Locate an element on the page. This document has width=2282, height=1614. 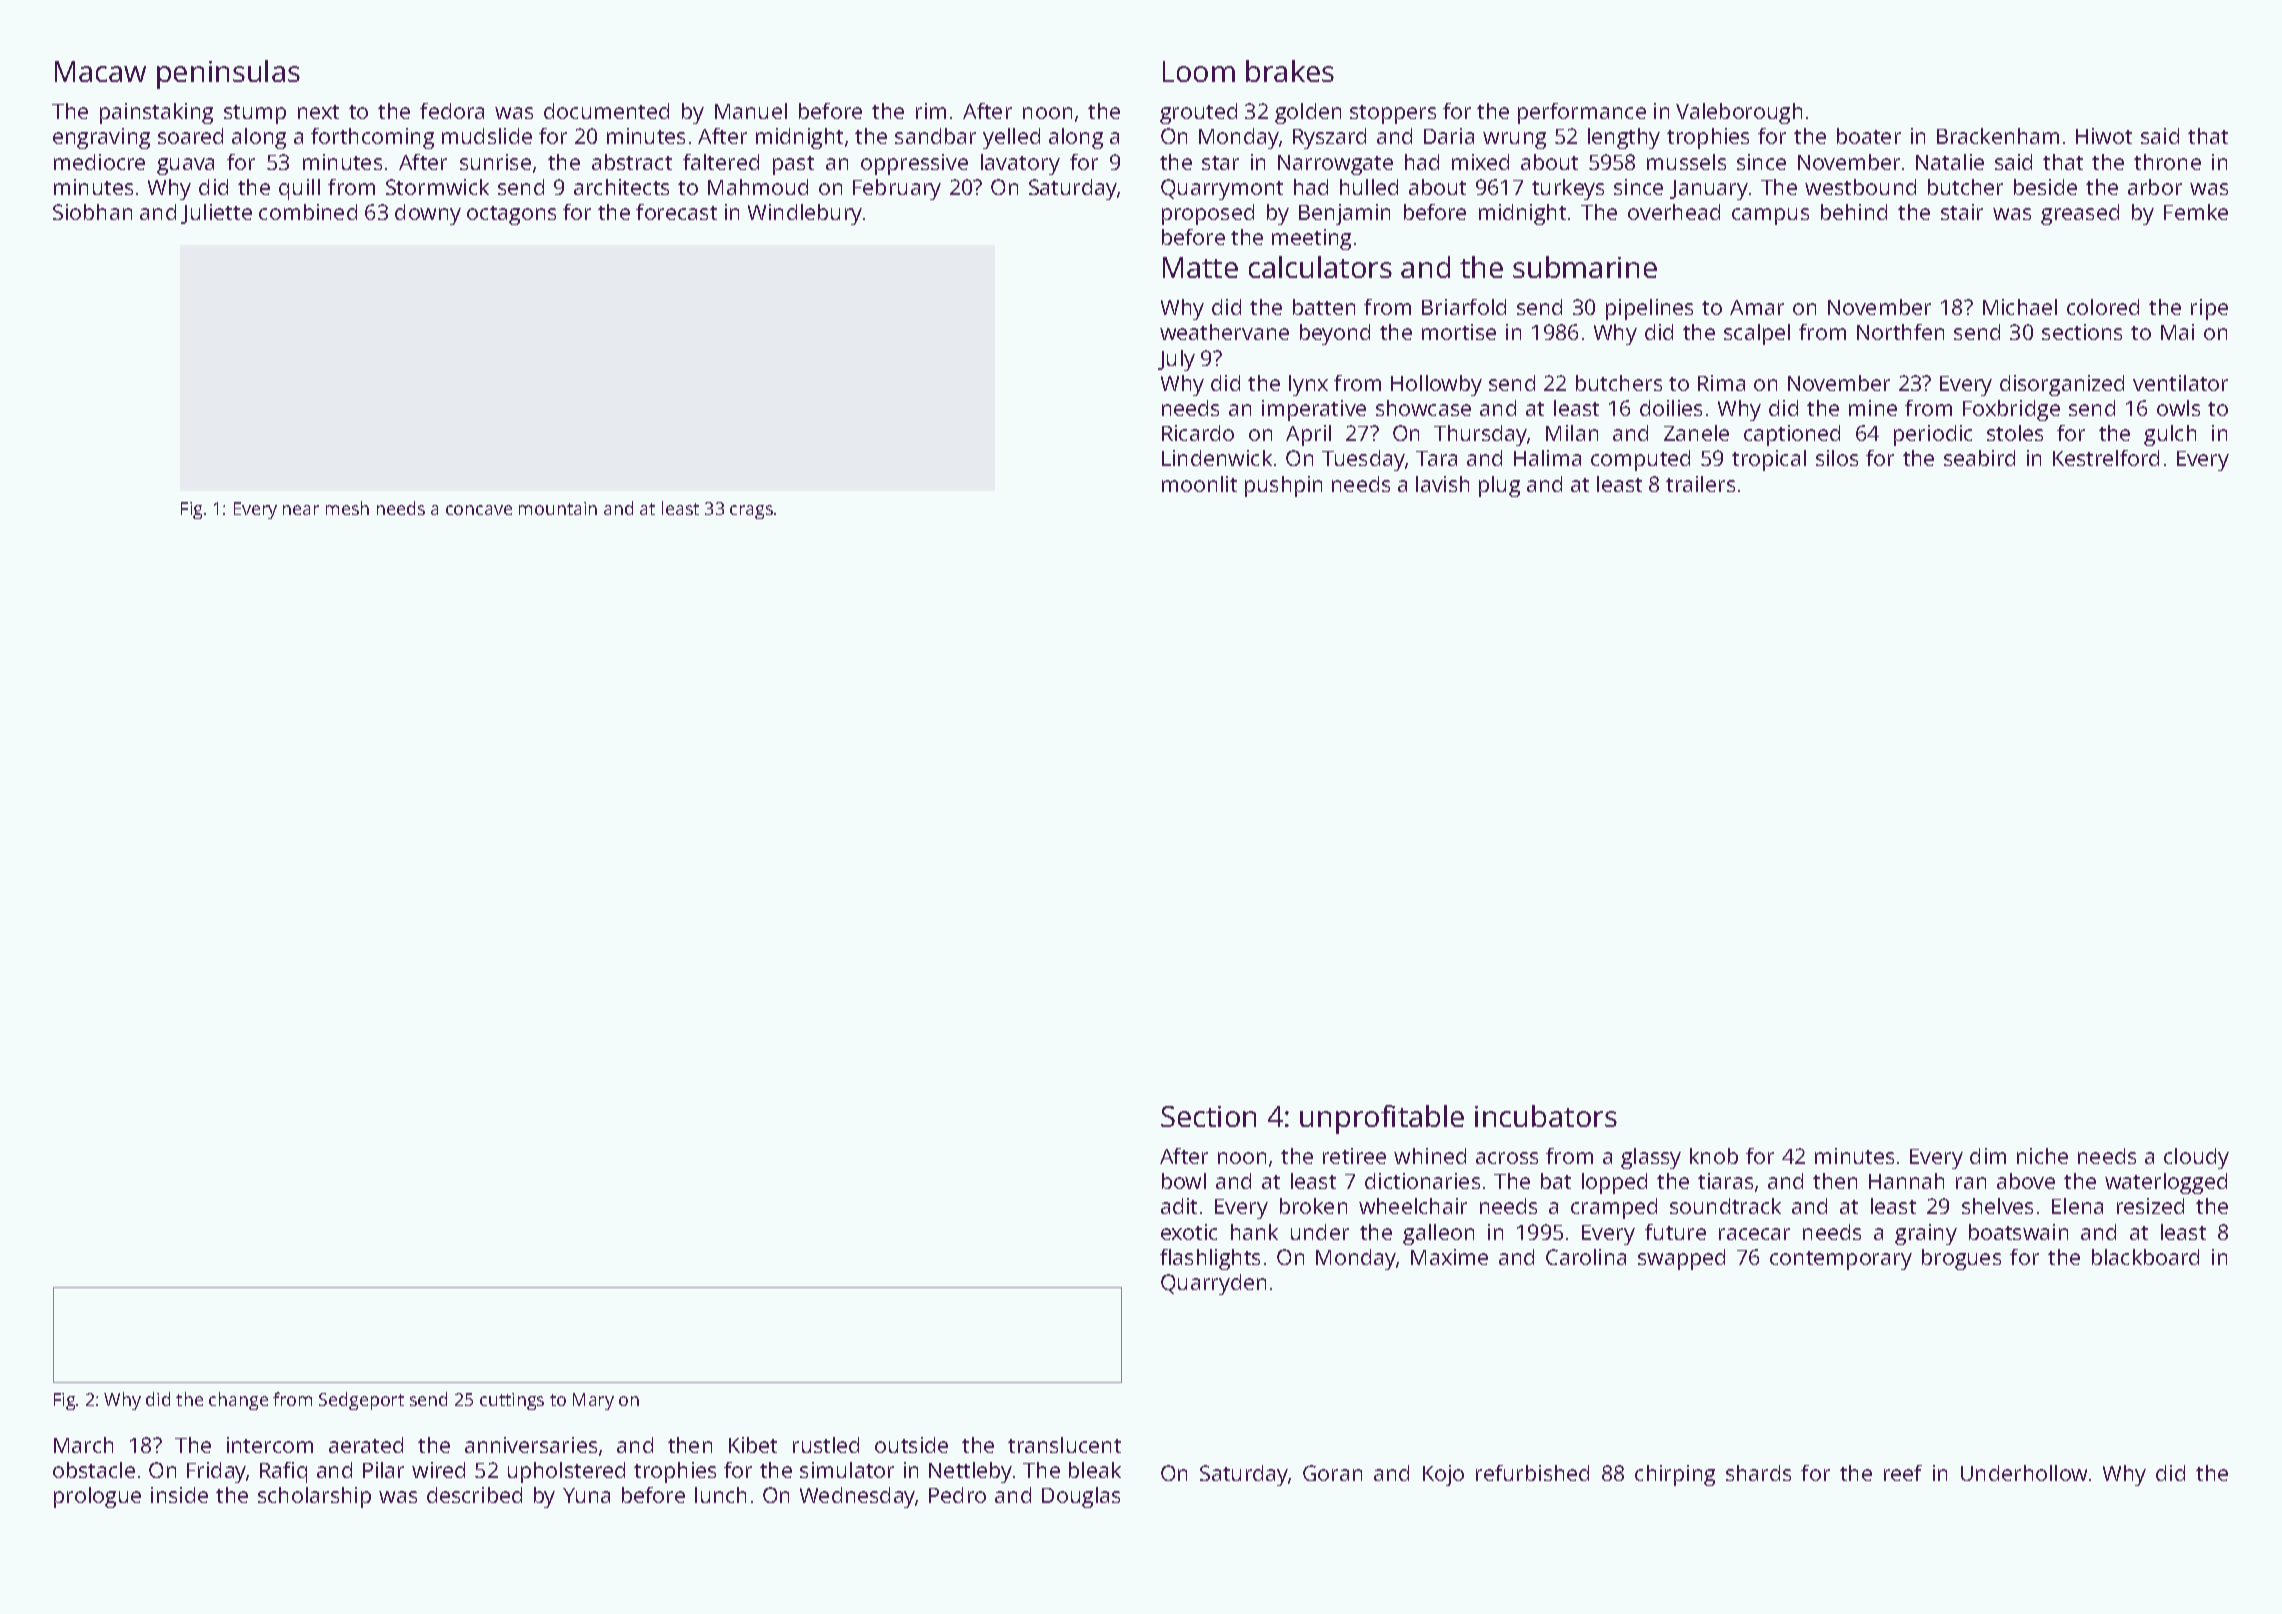
outside is located at coordinates (911, 1445).
